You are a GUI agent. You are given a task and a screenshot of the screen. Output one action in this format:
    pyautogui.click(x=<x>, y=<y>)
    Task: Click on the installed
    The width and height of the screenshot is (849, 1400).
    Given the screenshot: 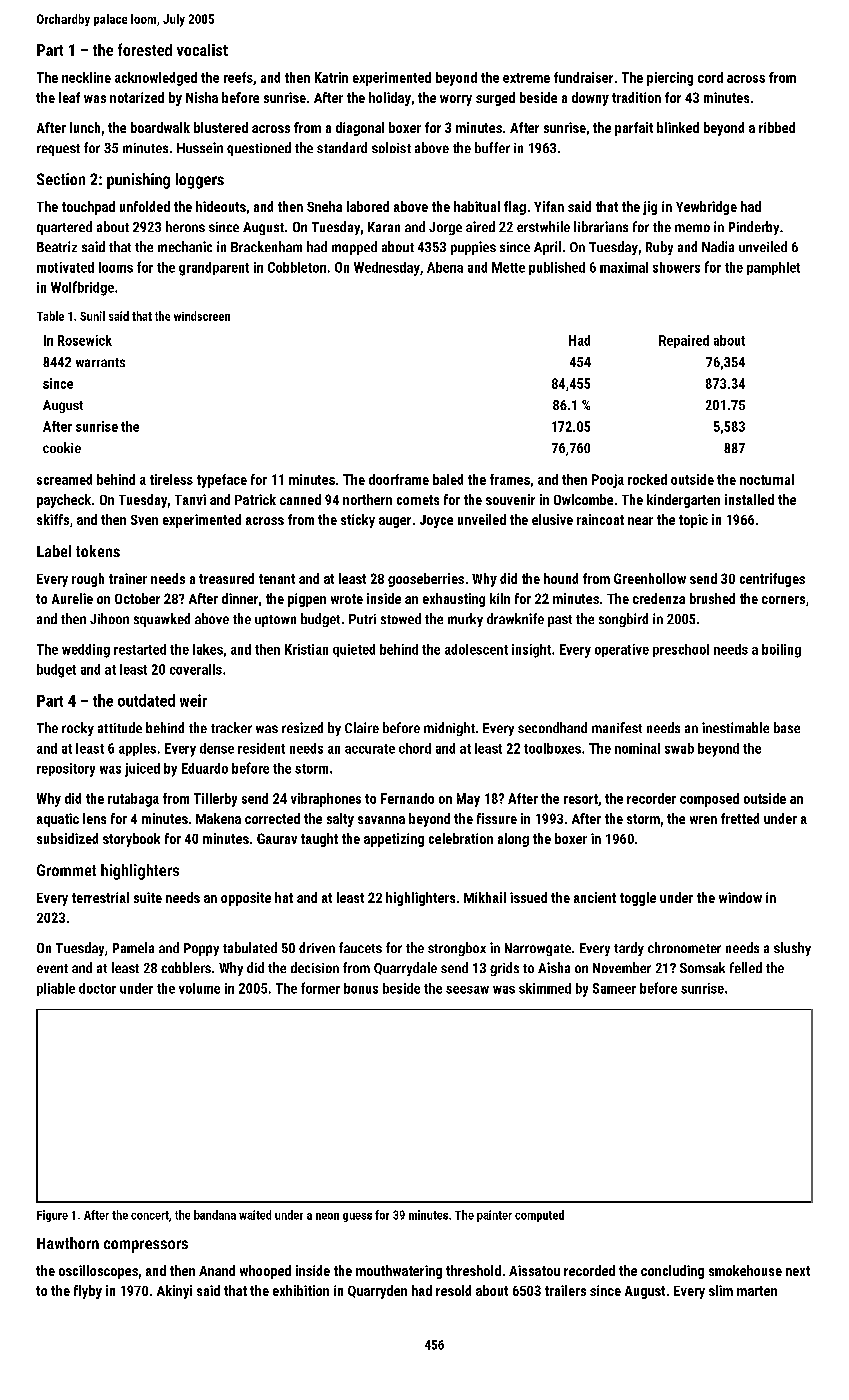 What is the action you would take?
    pyautogui.click(x=749, y=499)
